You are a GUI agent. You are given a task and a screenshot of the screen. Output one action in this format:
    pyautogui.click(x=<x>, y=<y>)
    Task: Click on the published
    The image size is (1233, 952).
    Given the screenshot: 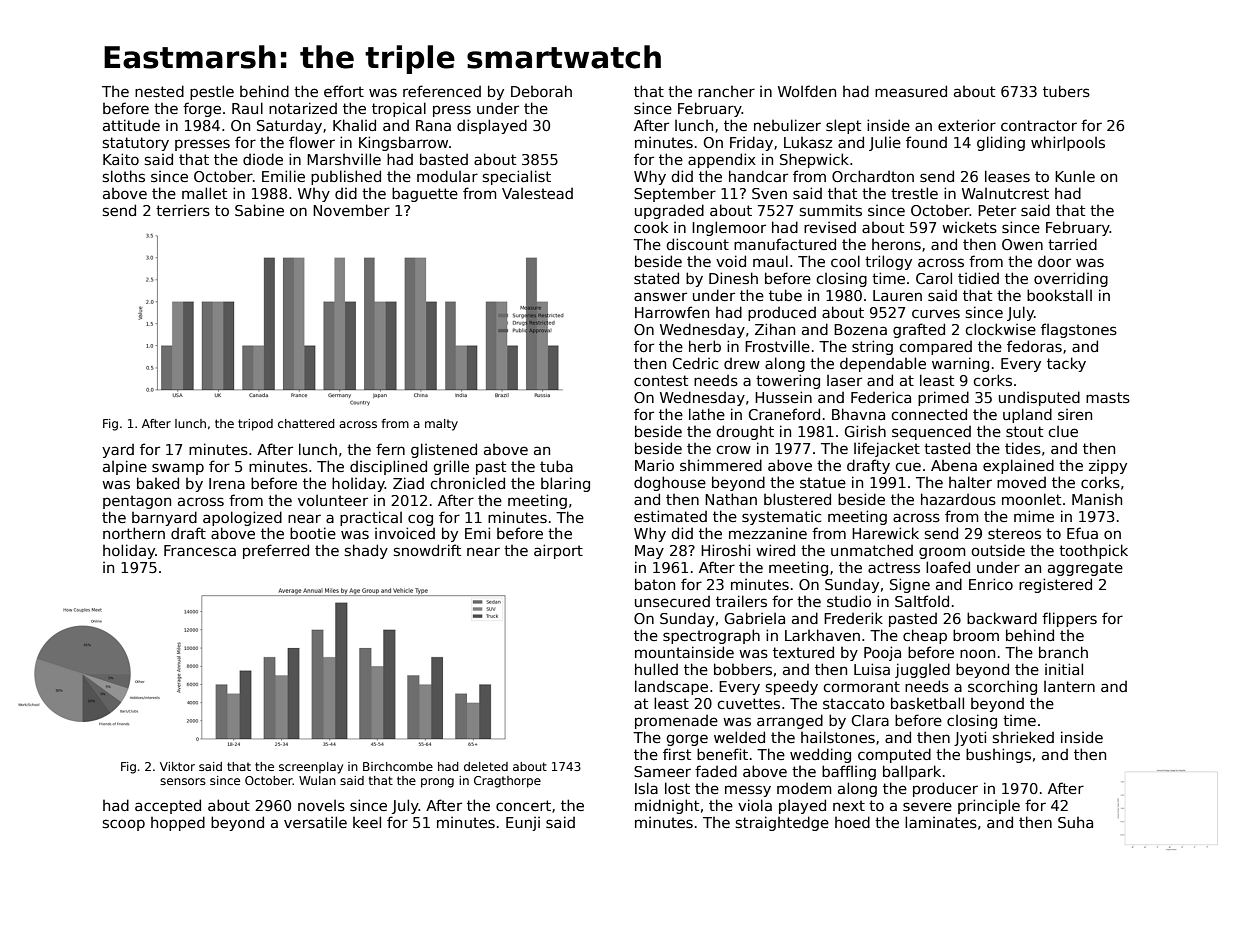 What is the action you would take?
    pyautogui.click(x=346, y=177)
